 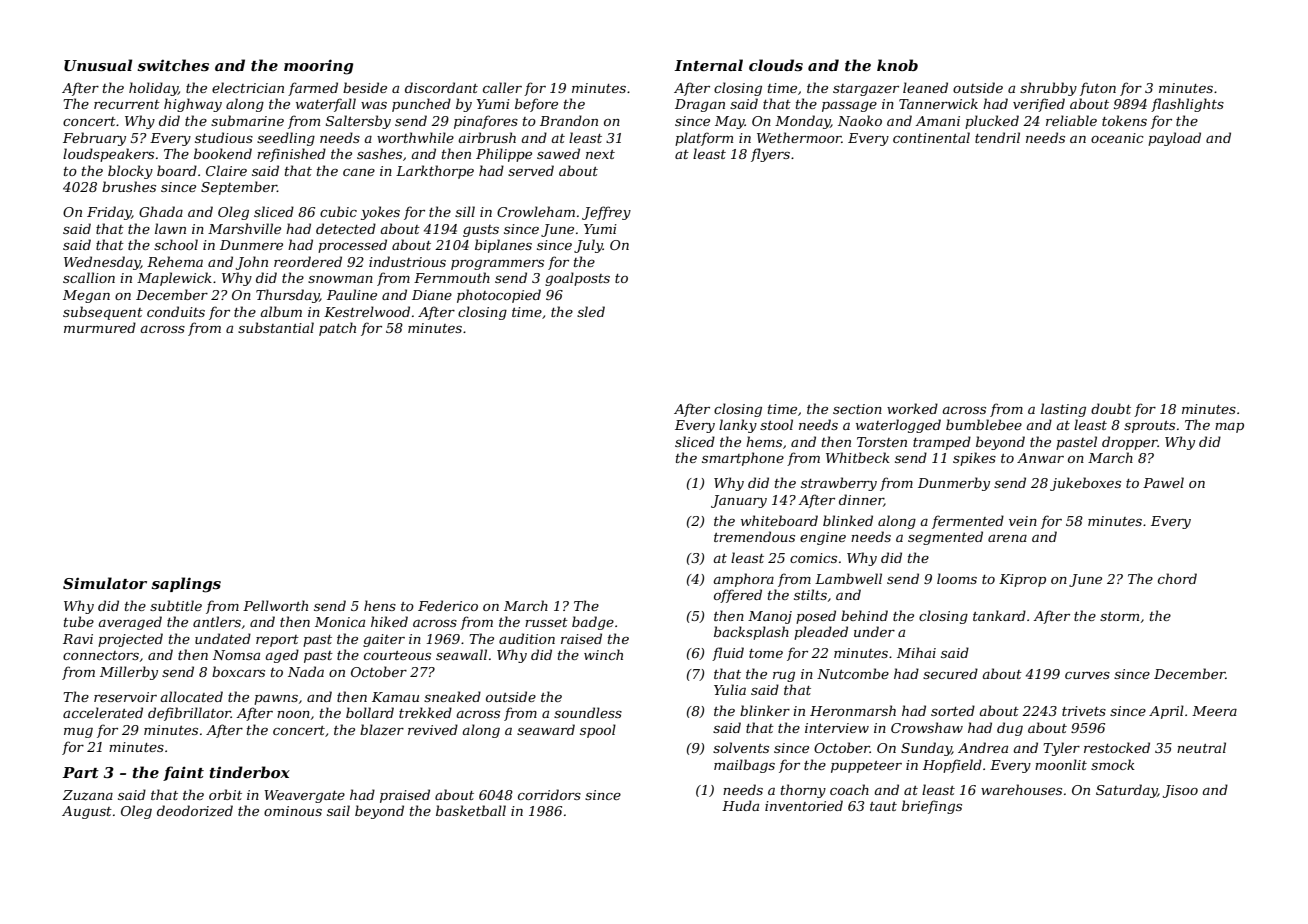 I want to click on dropper, so click(x=1130, y=443).
